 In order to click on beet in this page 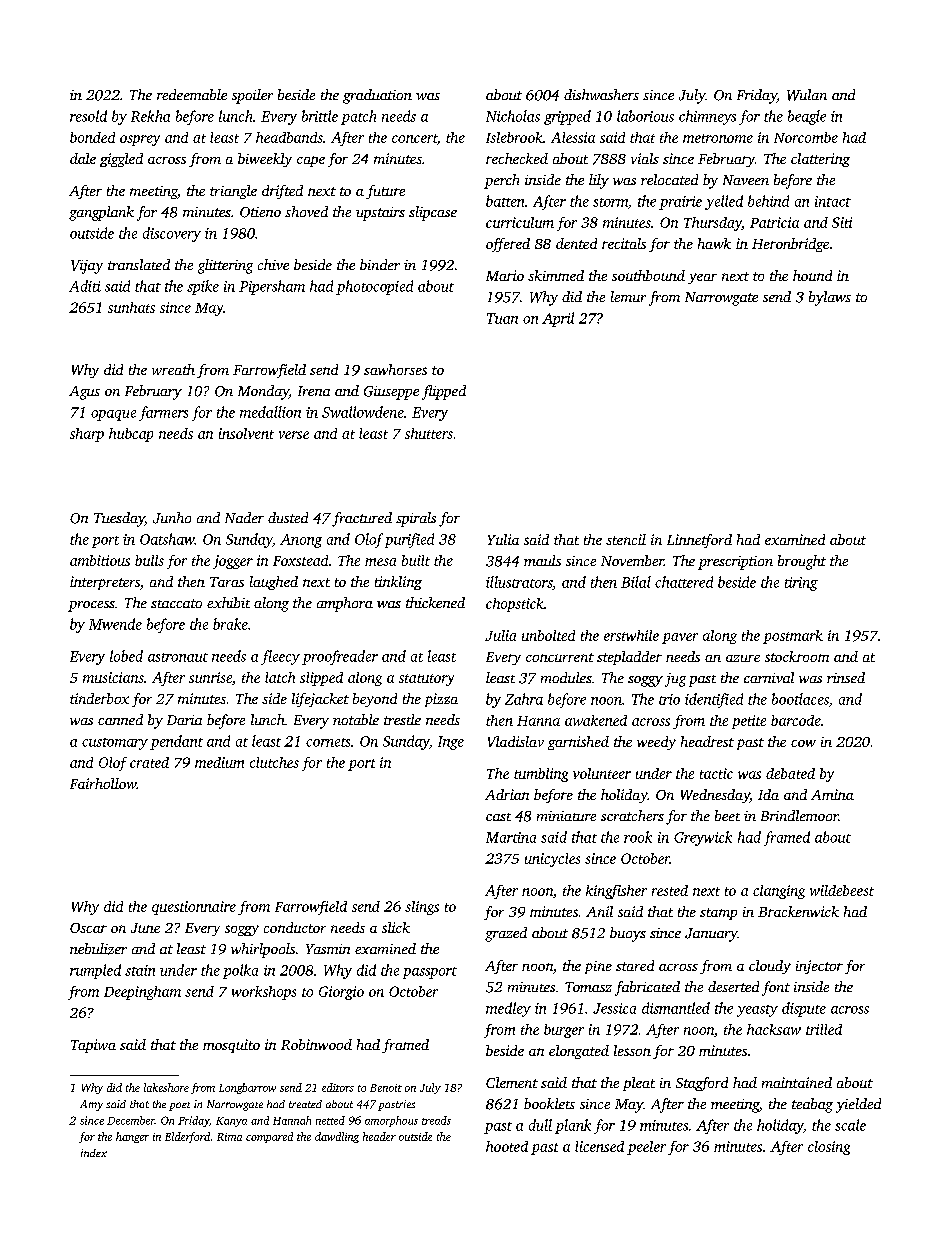, I will do `click(727, 815)`.
